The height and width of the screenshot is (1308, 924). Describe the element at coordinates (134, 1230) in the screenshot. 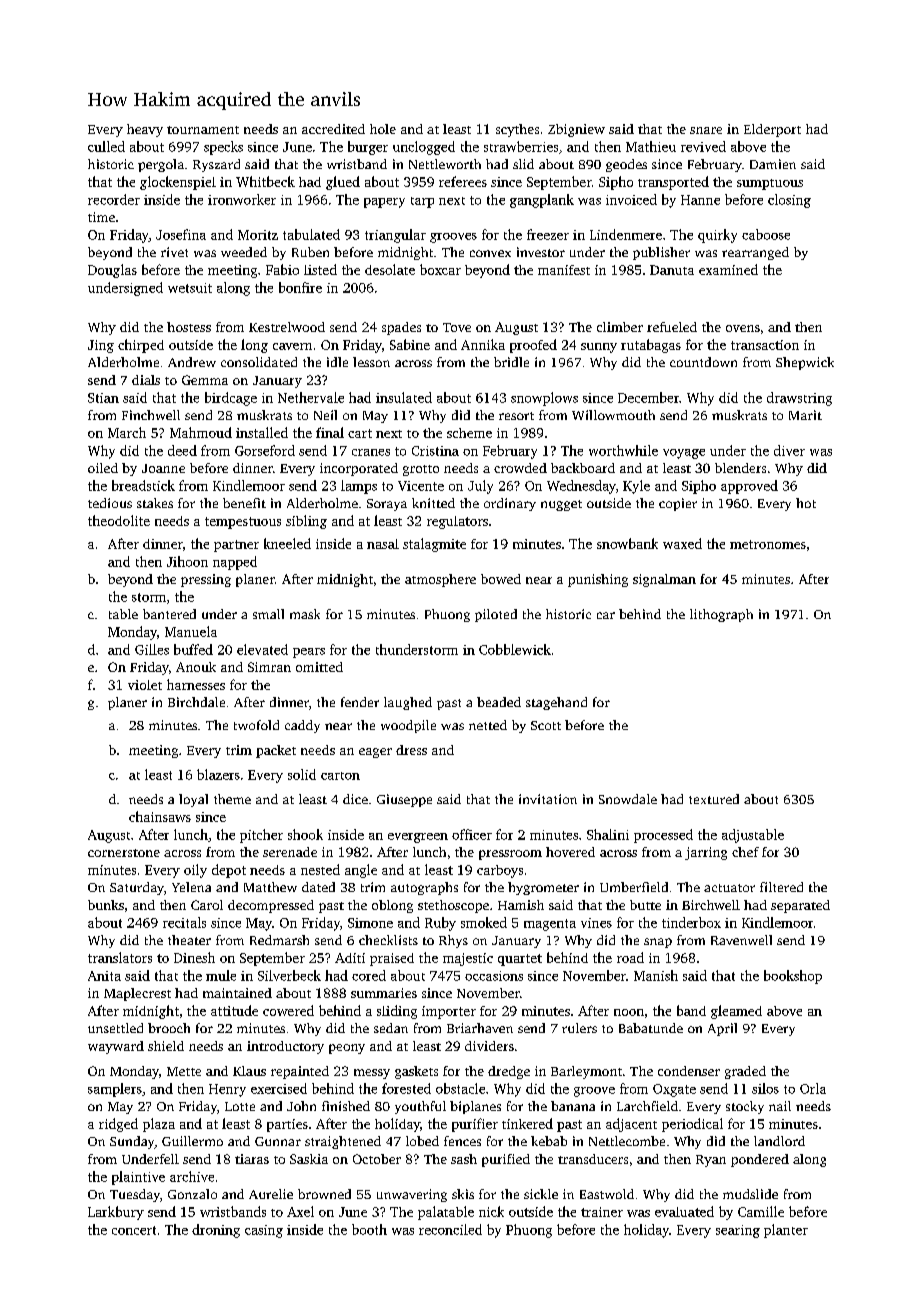

I see `concert` at that location.
